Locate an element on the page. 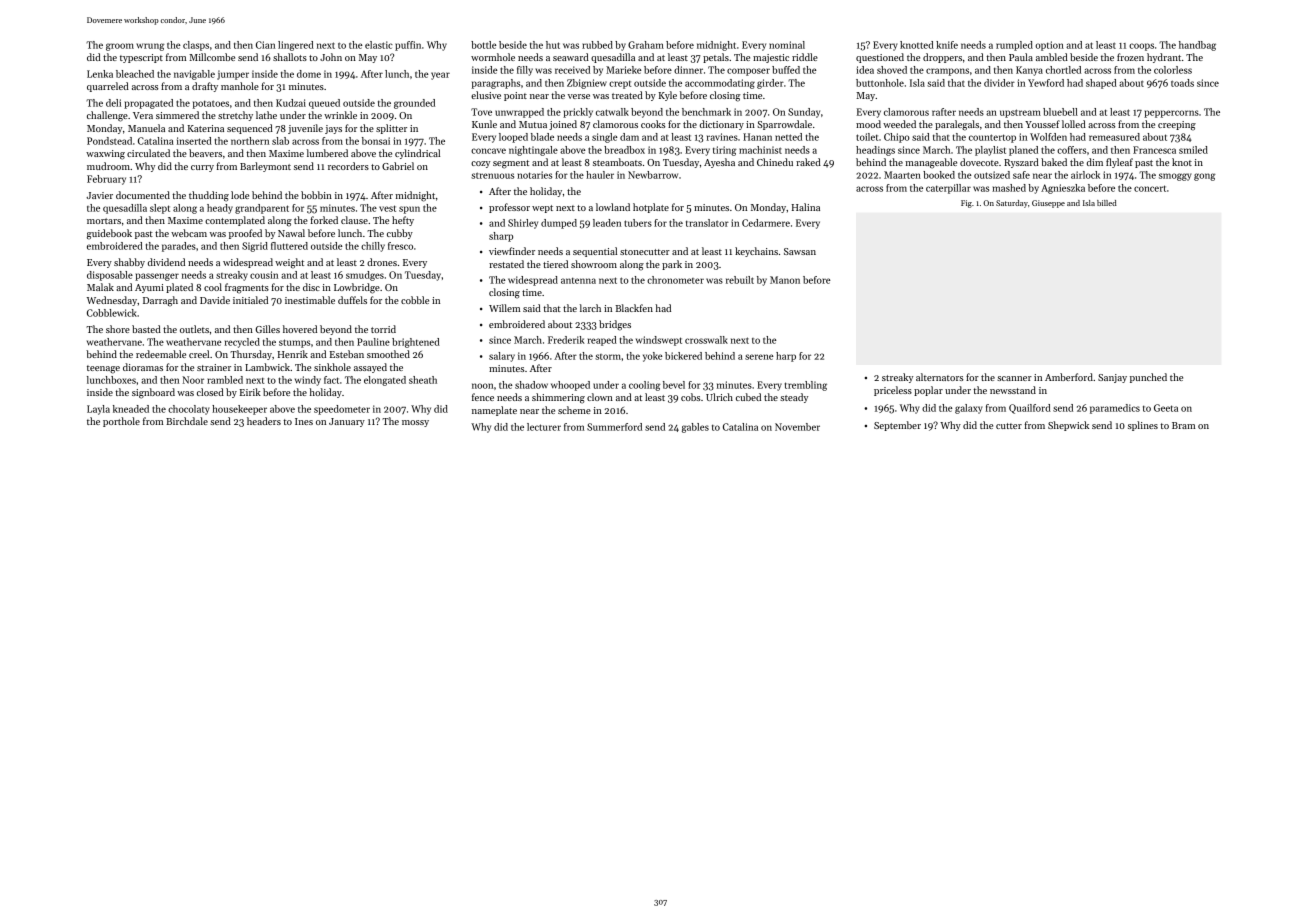 This document has width=1308, height=924. dim is located at coordinates (1095, 162).
